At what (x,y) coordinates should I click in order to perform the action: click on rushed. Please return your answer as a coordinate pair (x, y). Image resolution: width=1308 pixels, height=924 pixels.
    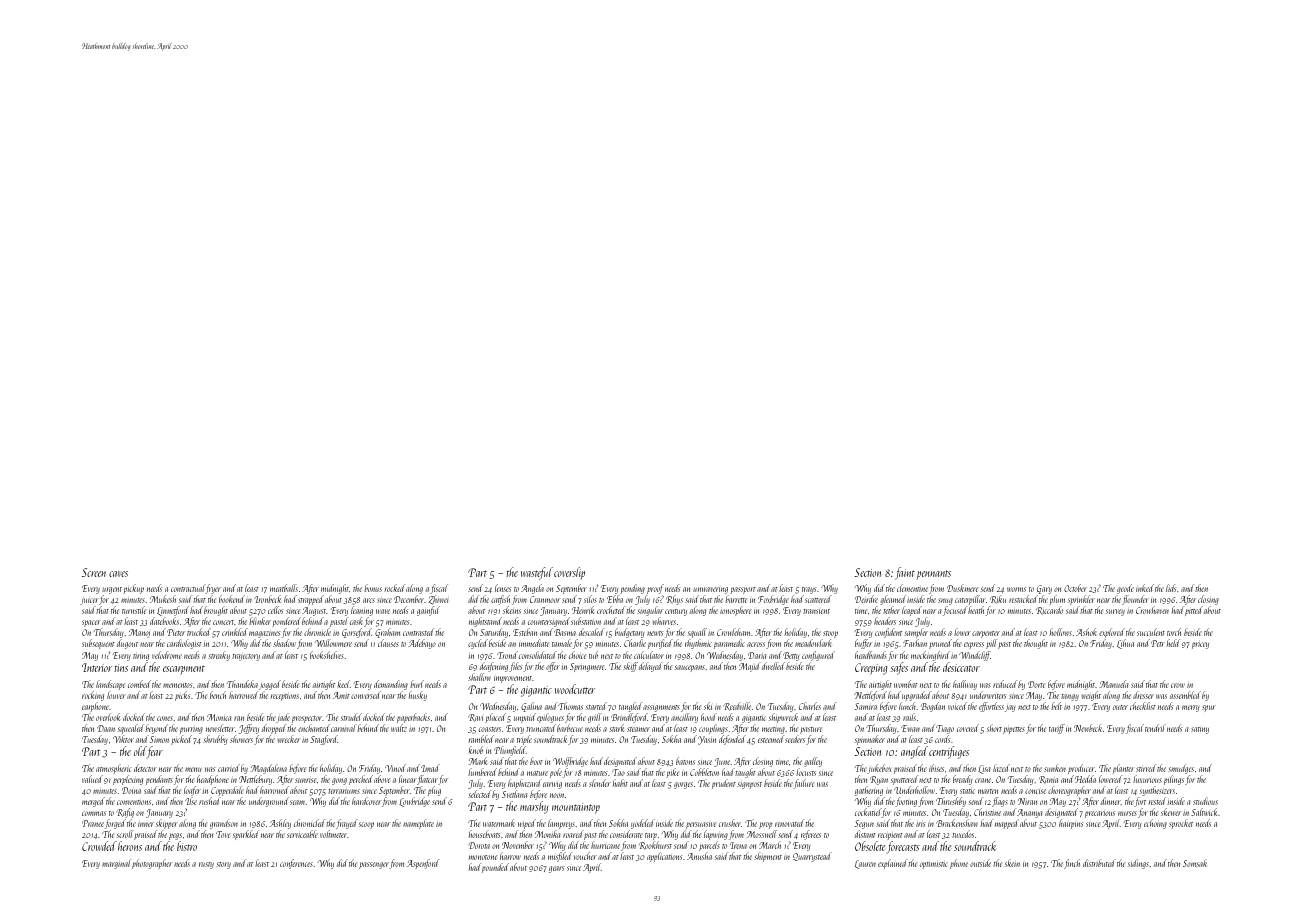
    Looking at the image, I should click on (210, 801).
